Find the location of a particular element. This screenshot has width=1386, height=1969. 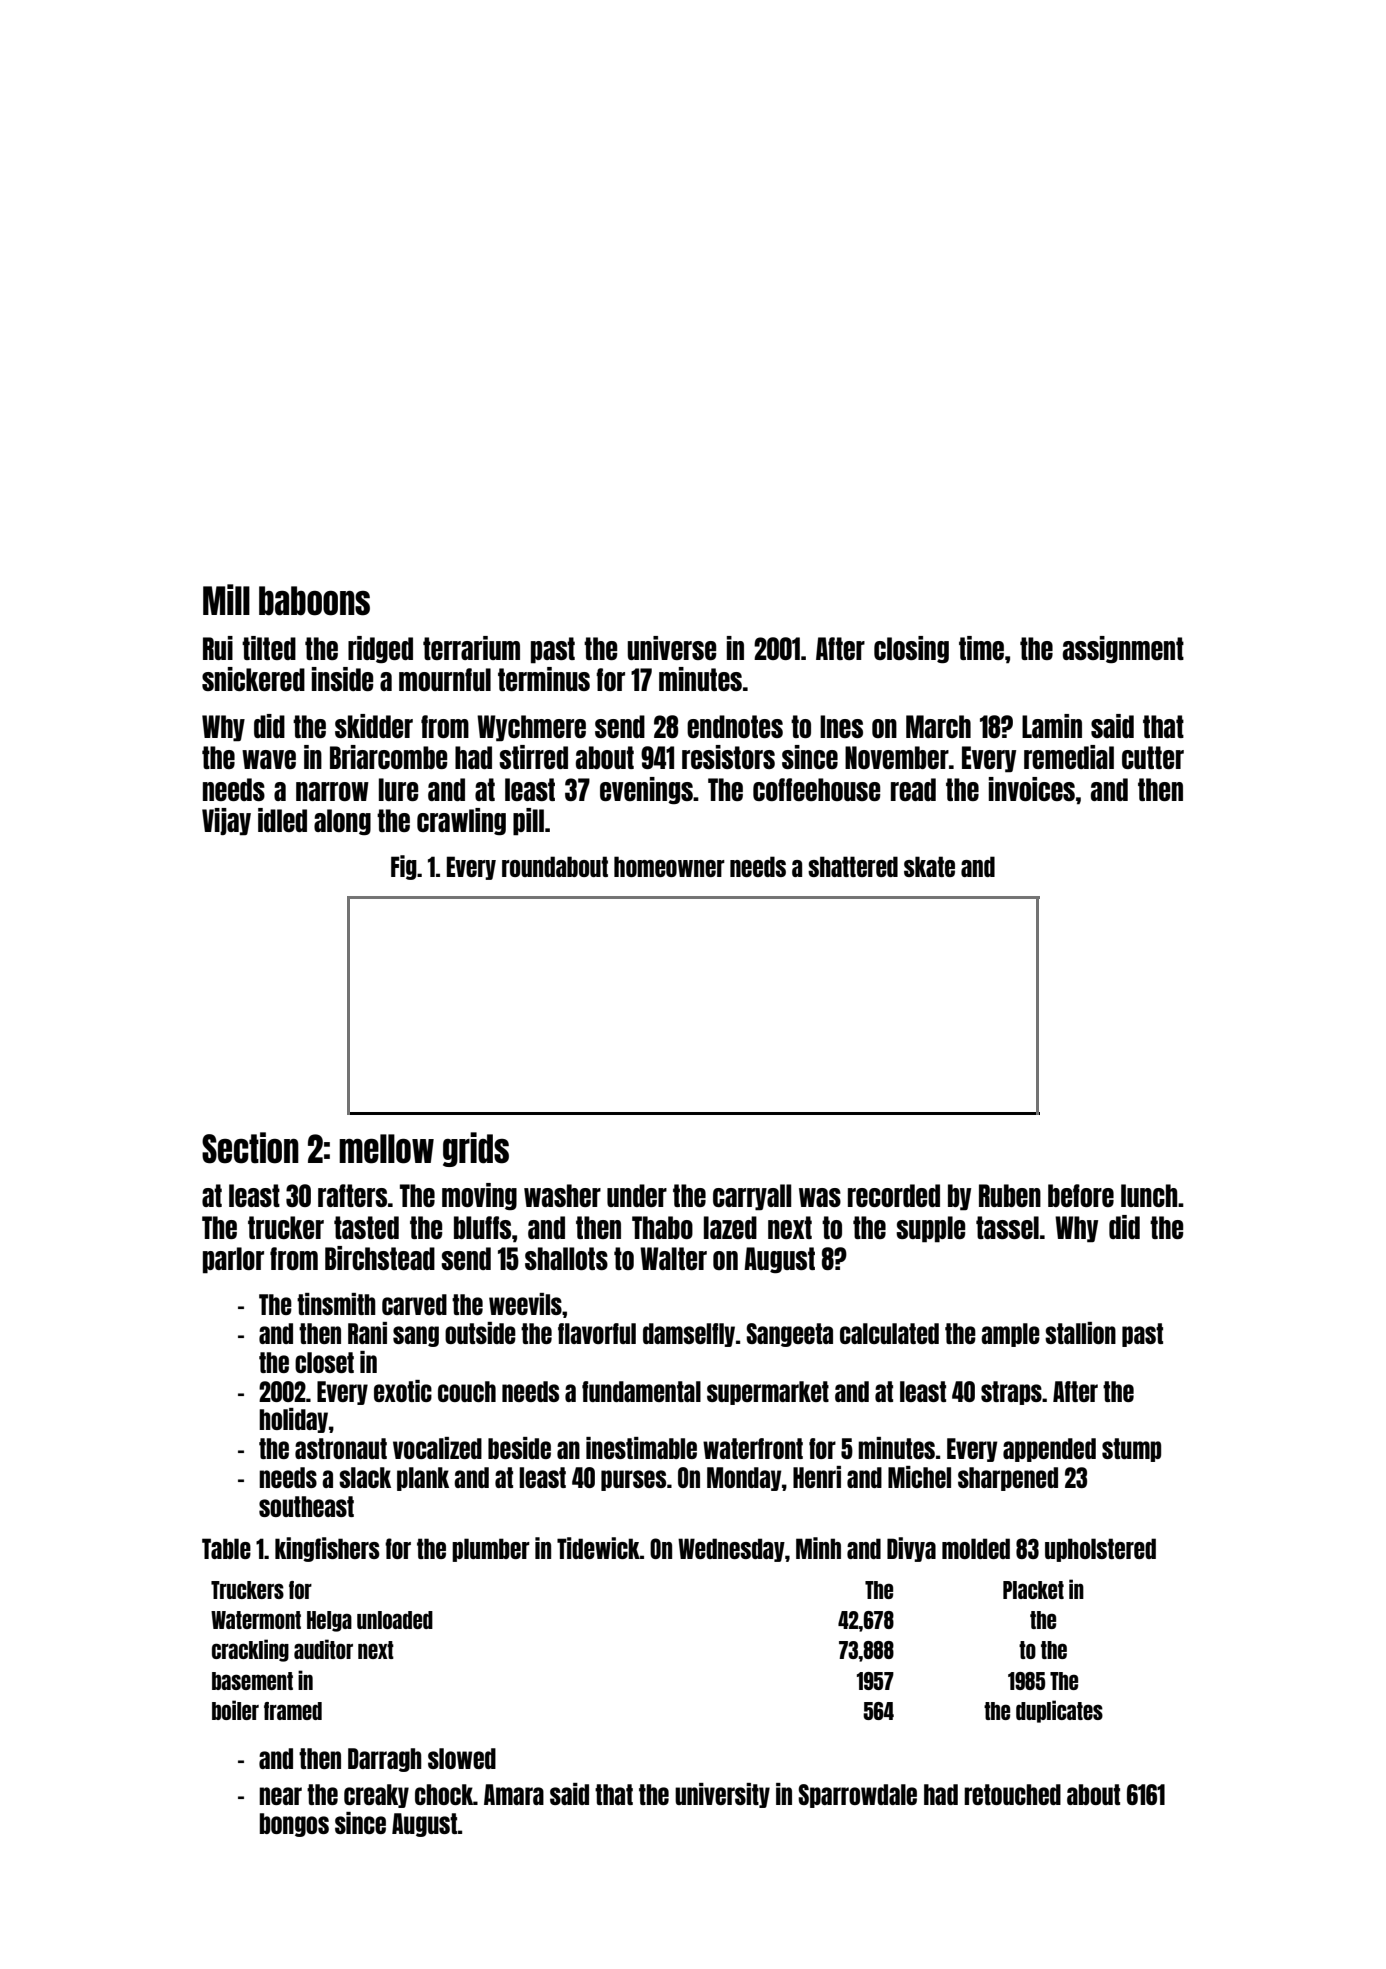

invoices is located at coordinates (1032, 789).
